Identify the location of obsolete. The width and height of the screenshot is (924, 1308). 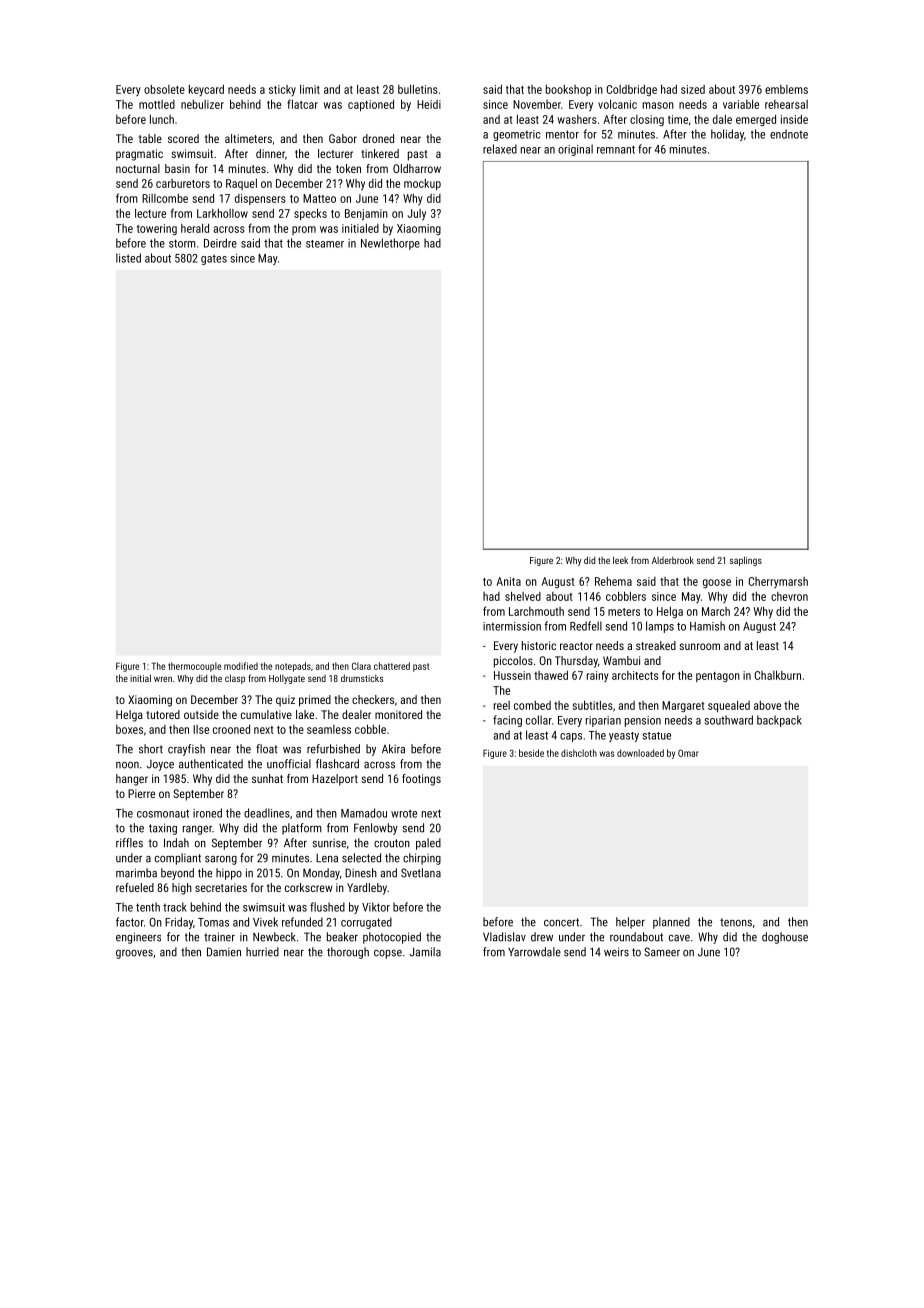
(164, 89).
